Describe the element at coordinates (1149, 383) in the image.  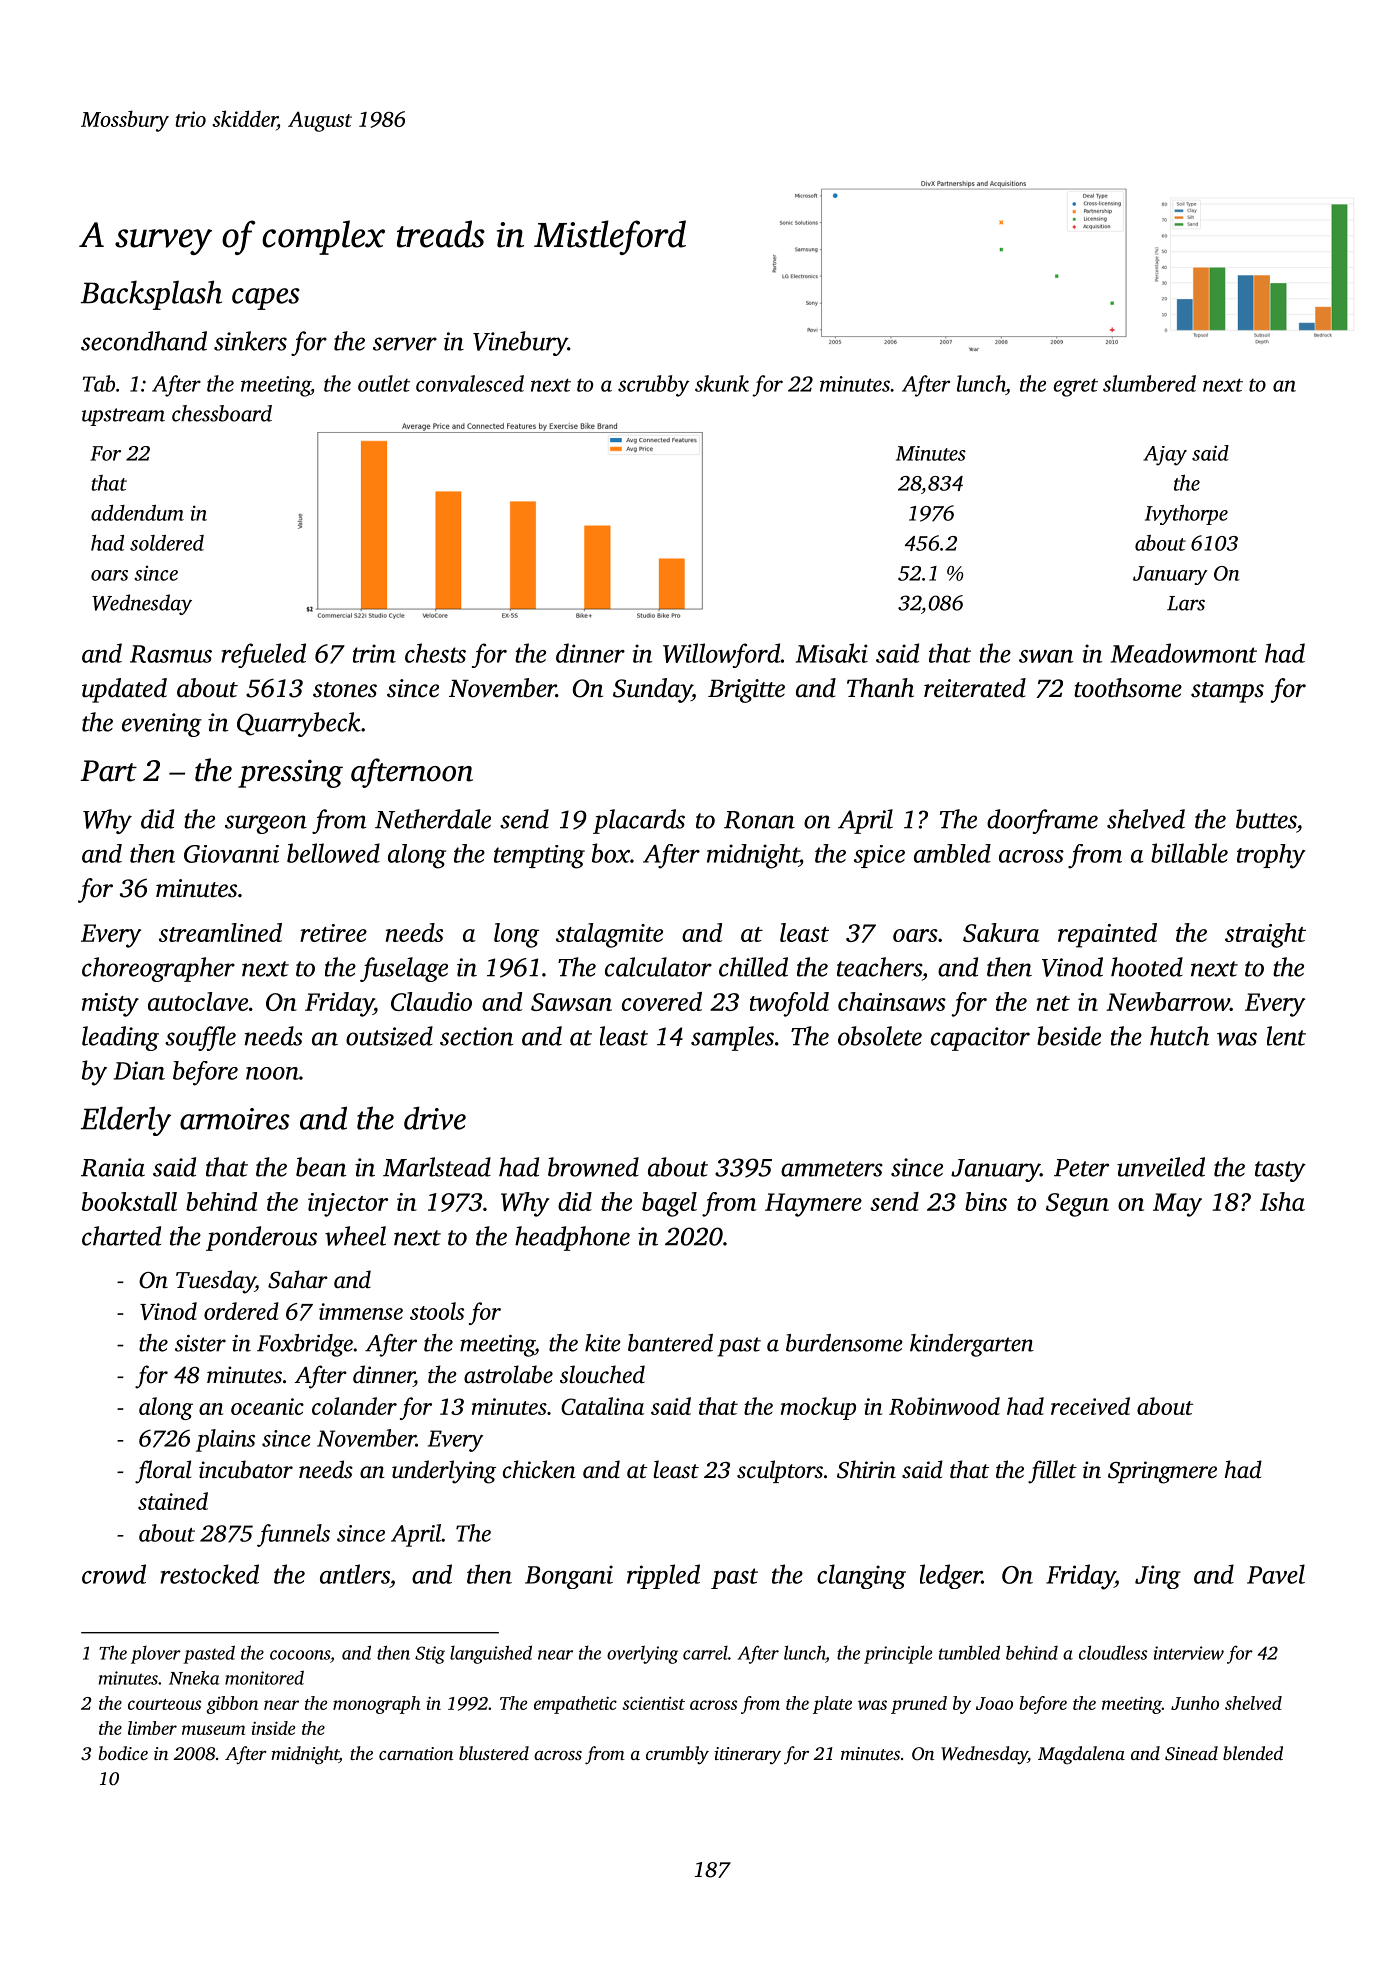
I see `slumbered` at that location.
